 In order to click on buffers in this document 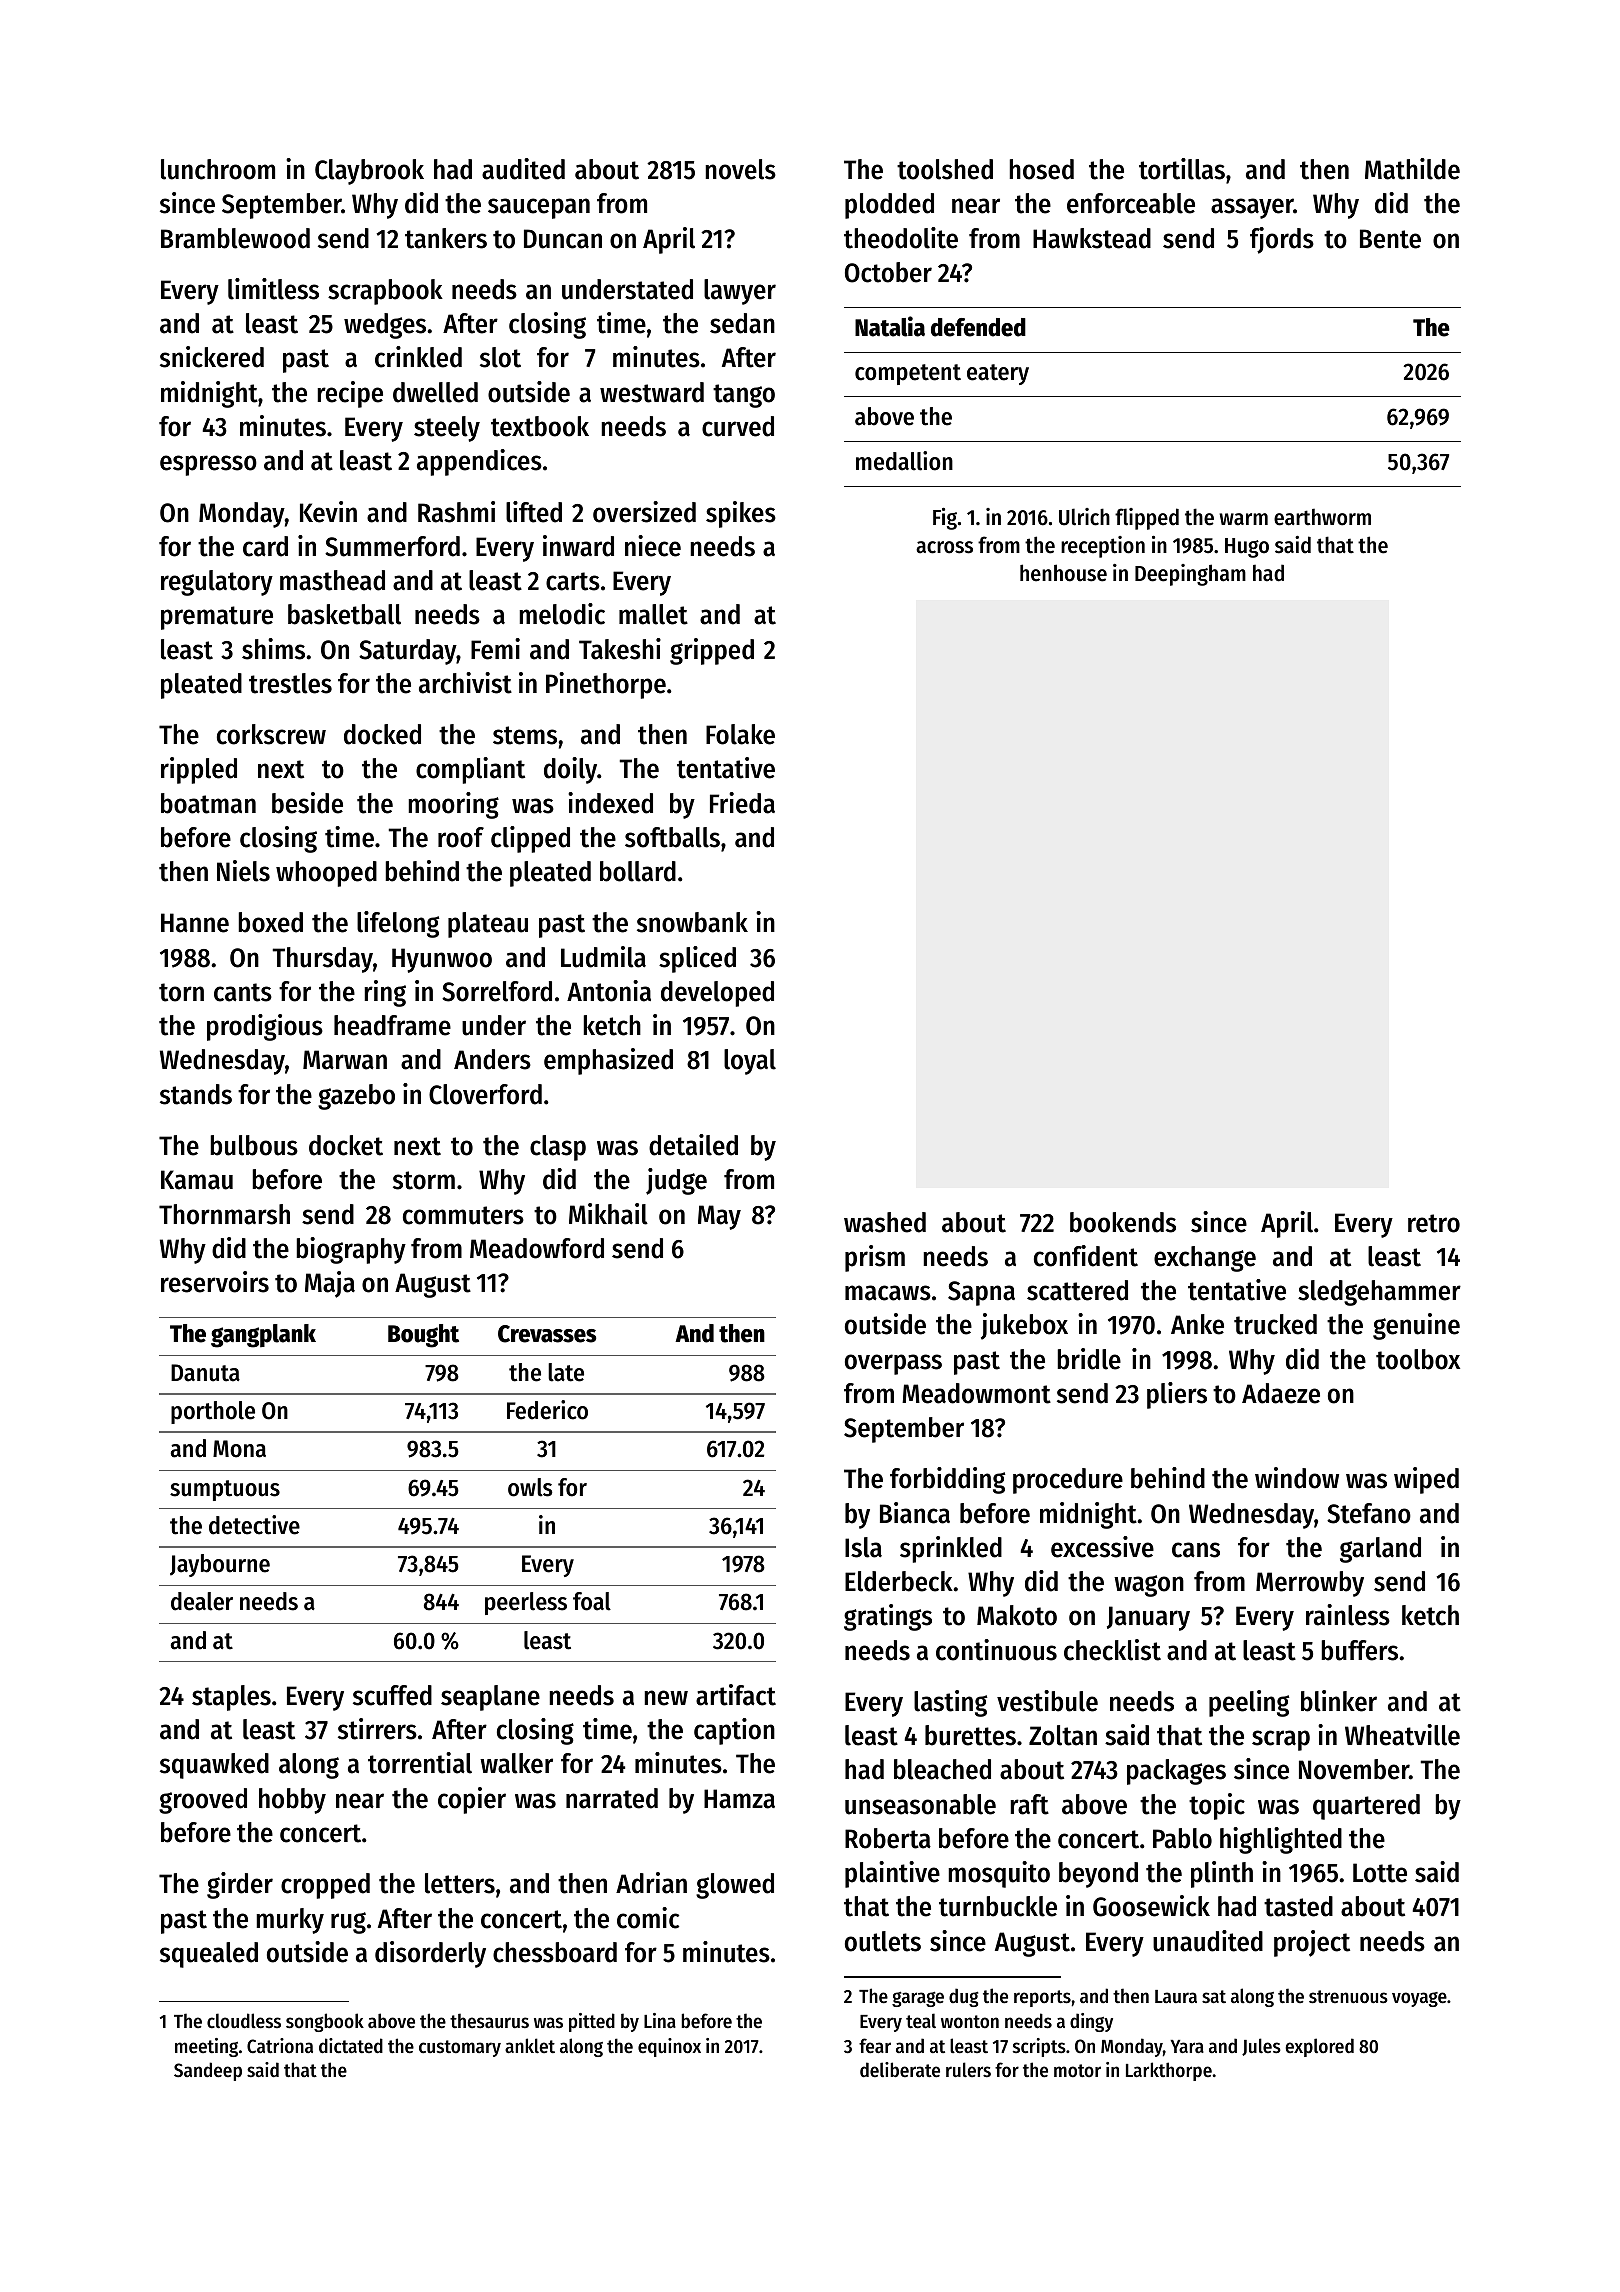, I will do `click(1359, 1650)`.
